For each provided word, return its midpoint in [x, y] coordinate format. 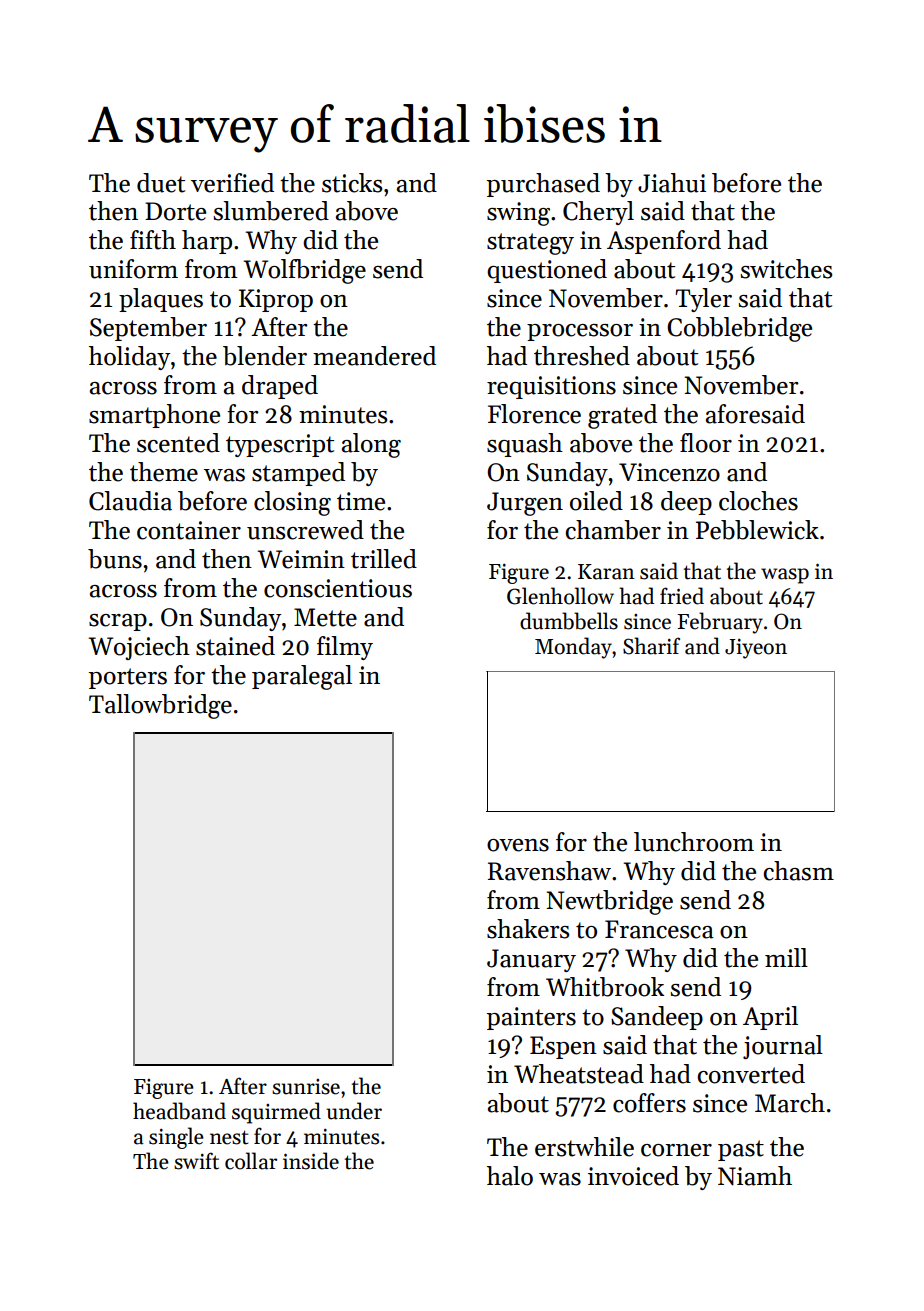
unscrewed [305, 530]
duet [161, 183]
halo [510, 1176]
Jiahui [672, 183]
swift [196, 1161]
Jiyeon [756, 649]
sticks [352, 183]
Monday [573, 648]
